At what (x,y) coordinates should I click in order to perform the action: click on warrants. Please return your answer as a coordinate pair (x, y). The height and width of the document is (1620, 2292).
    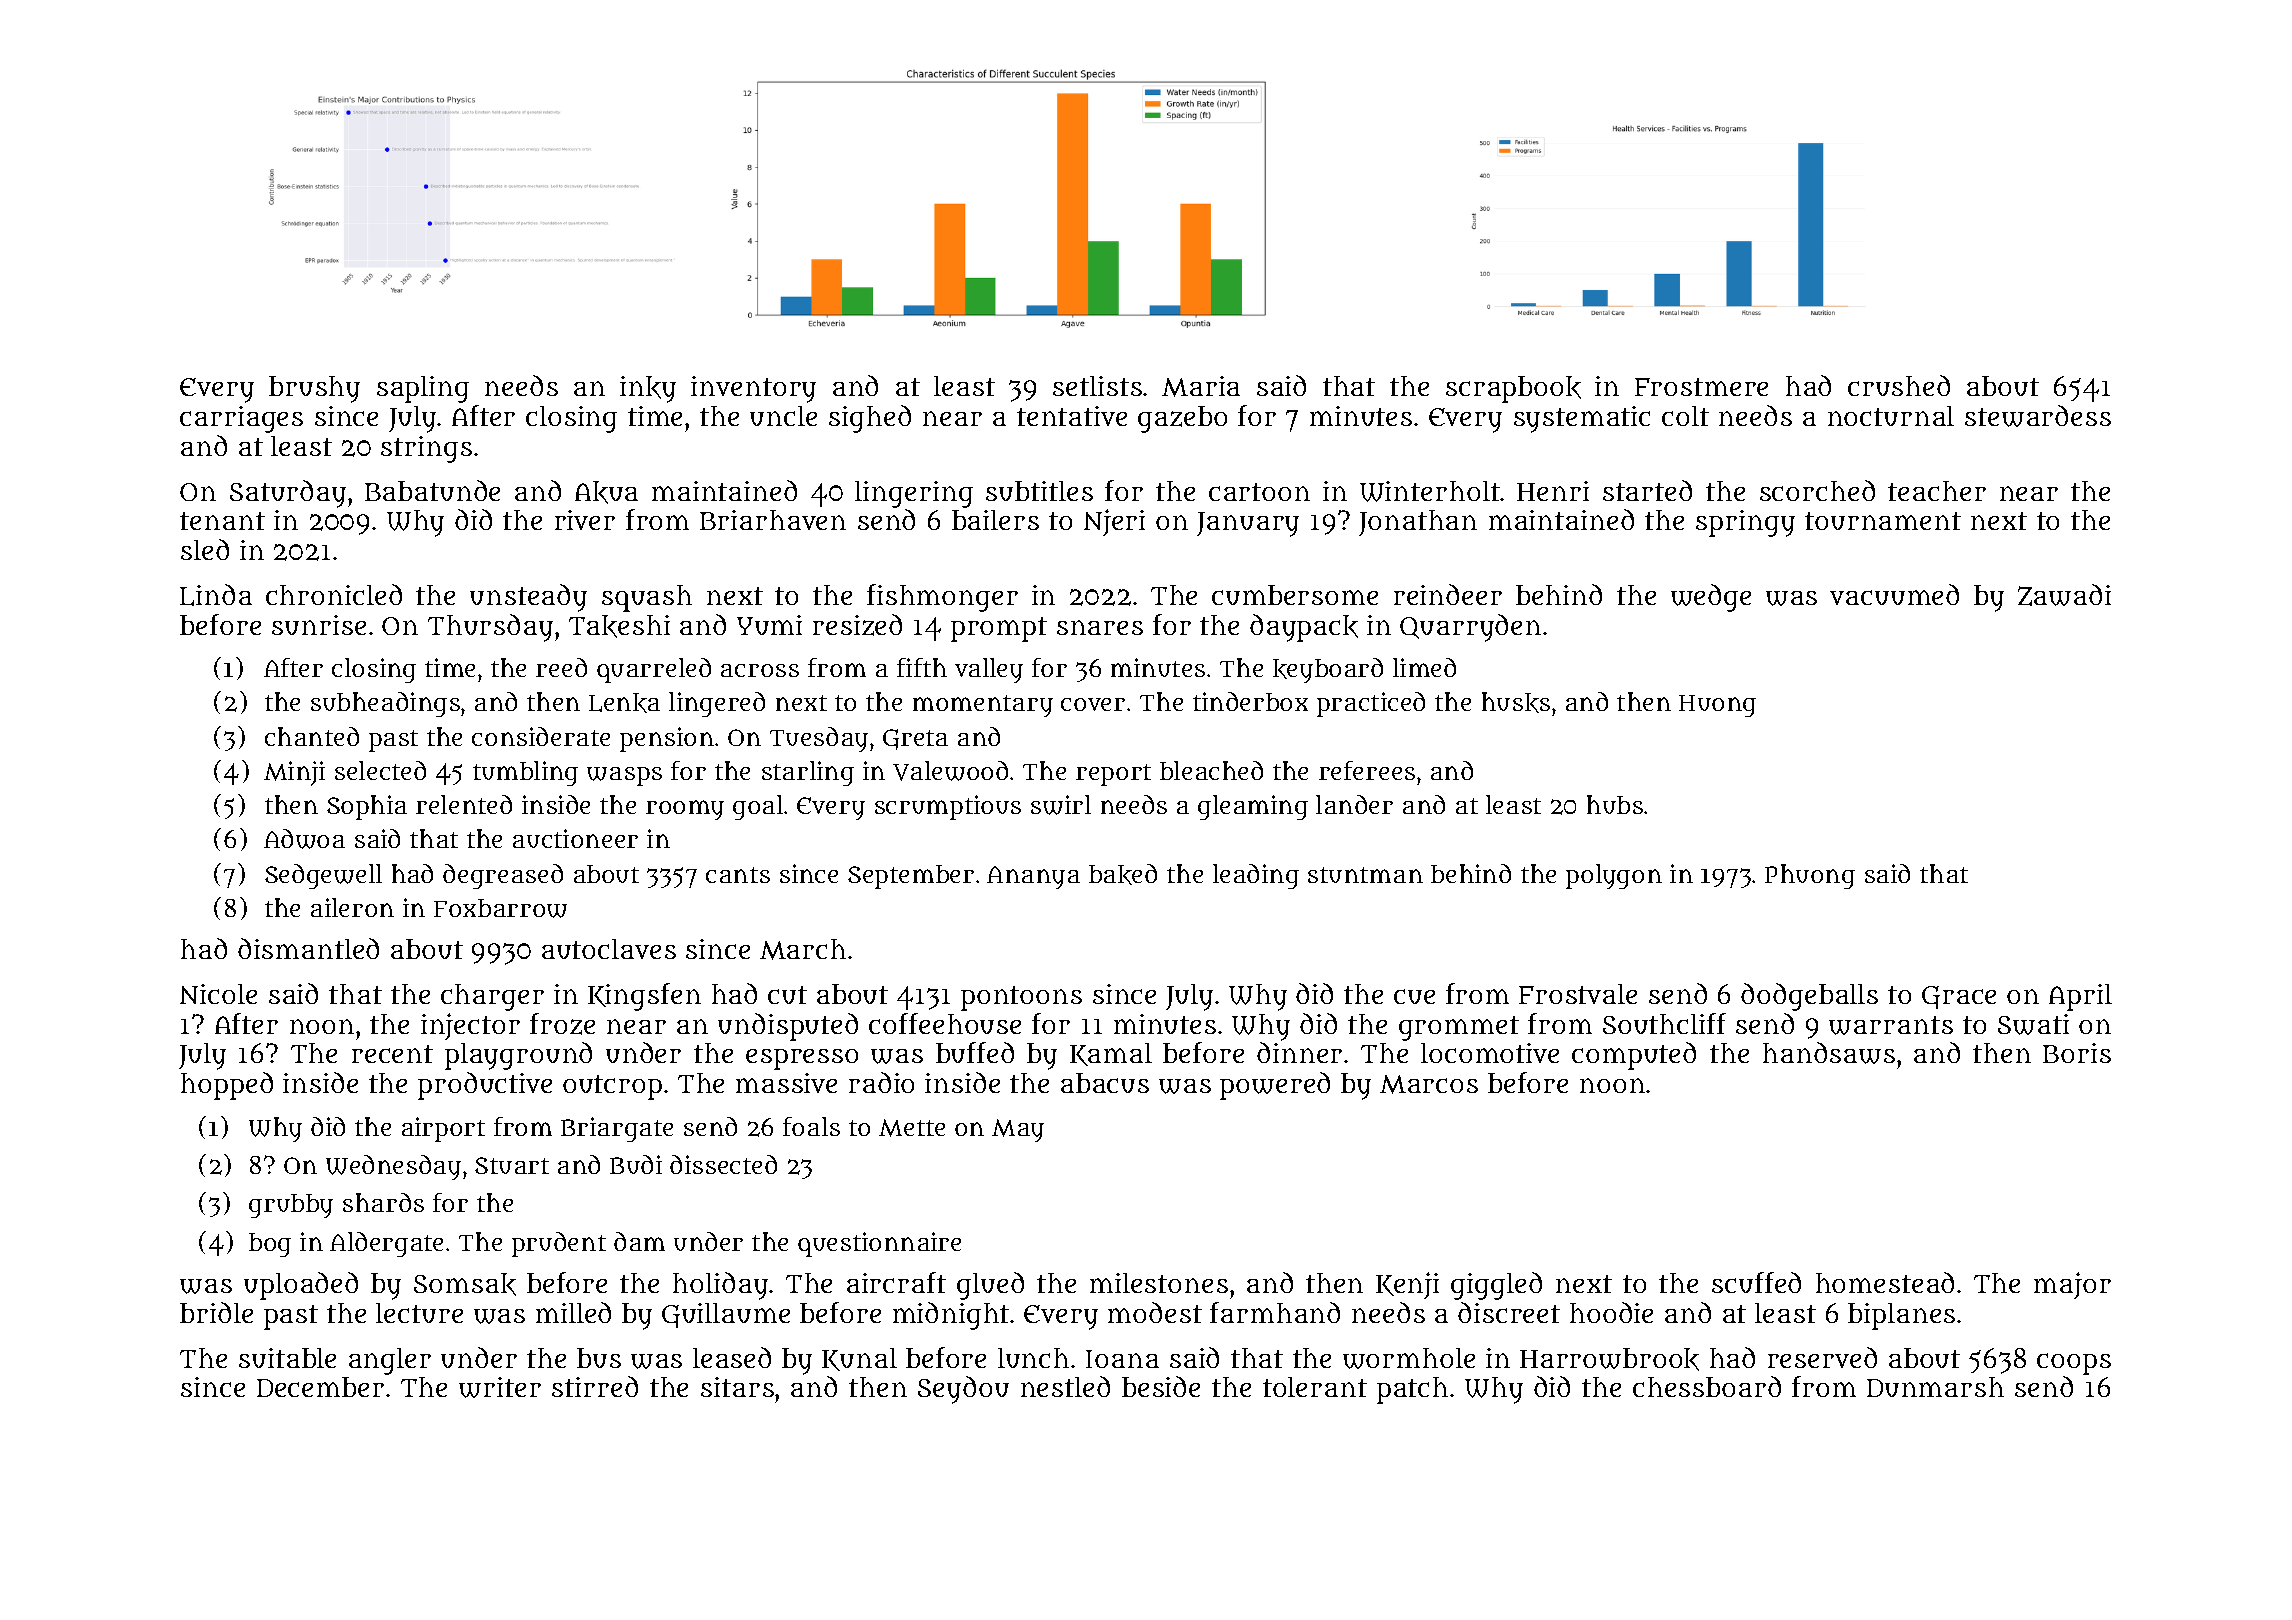
    Looking at the image, I should click on (1891, 1025).
